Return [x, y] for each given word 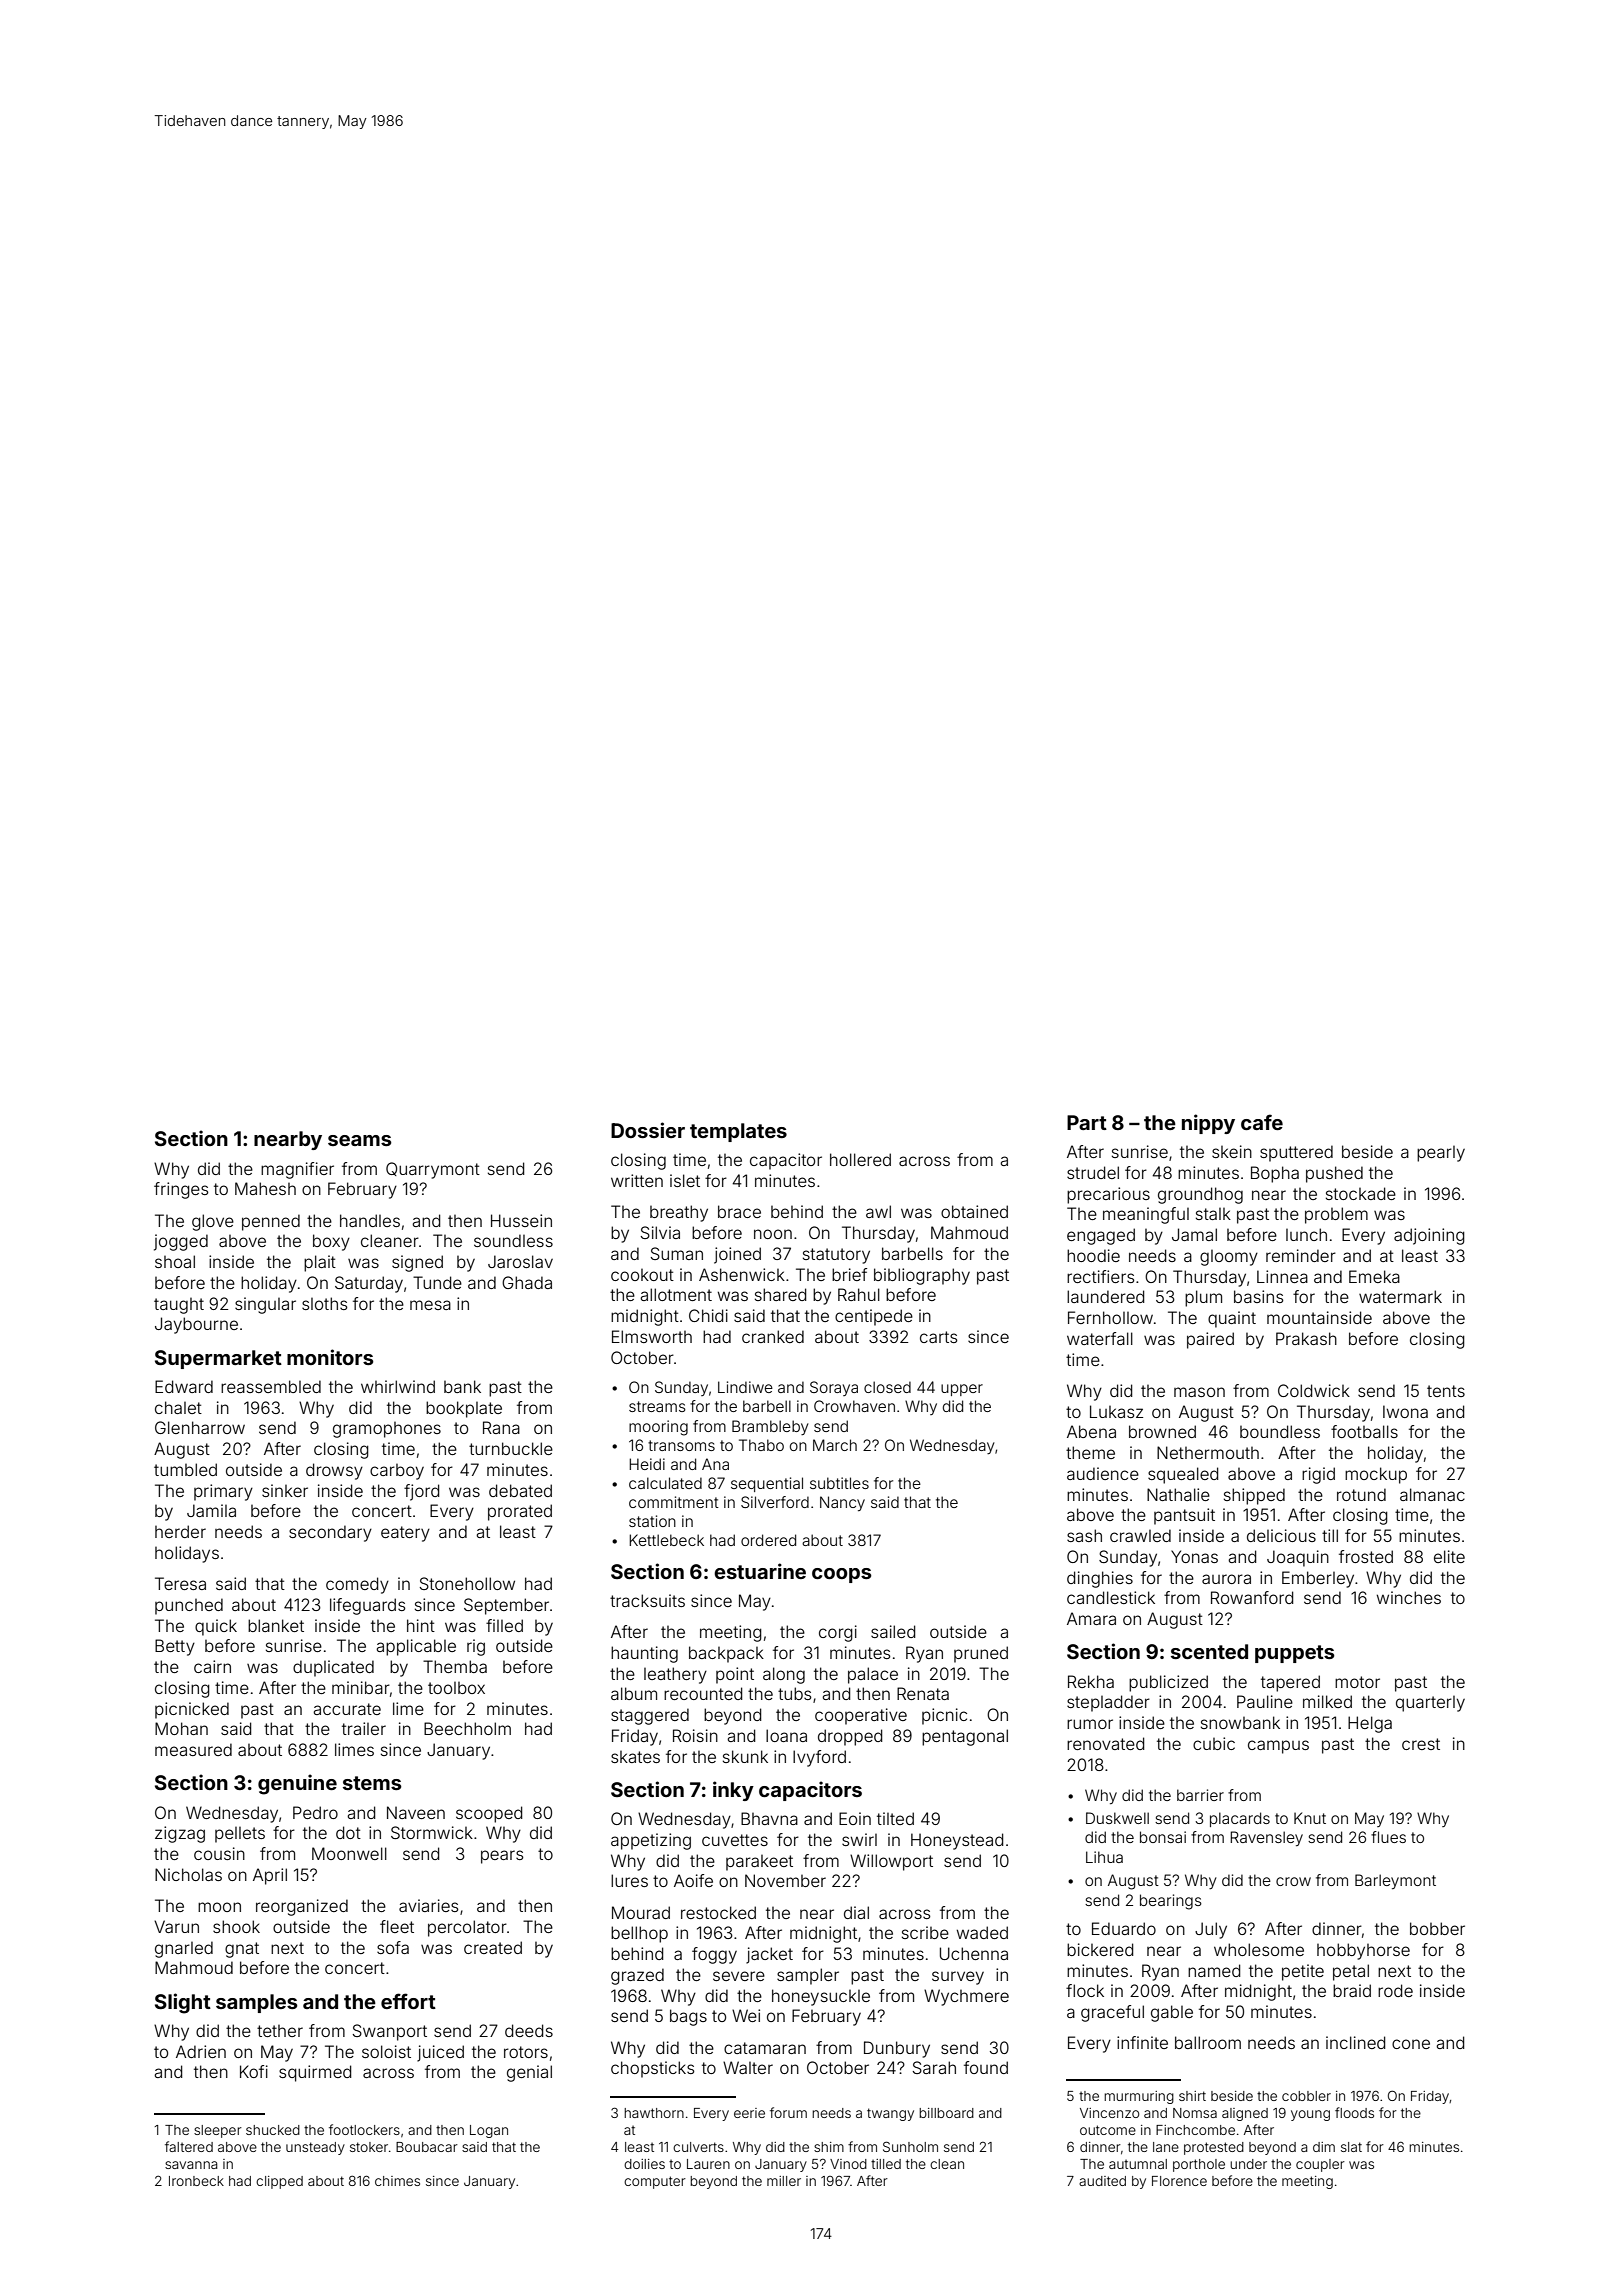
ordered [768, 1540]
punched [189, 1606]
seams [360, 1140]
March [835, 1445]
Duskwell [1117, 1818]
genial [529, 2073]
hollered [860, 1159]
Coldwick [1314, 1390]
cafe [1262, 1122]
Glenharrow [200, 1427]
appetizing [651, 1841]
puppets [1295, 1654]
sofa [393, 1947]
